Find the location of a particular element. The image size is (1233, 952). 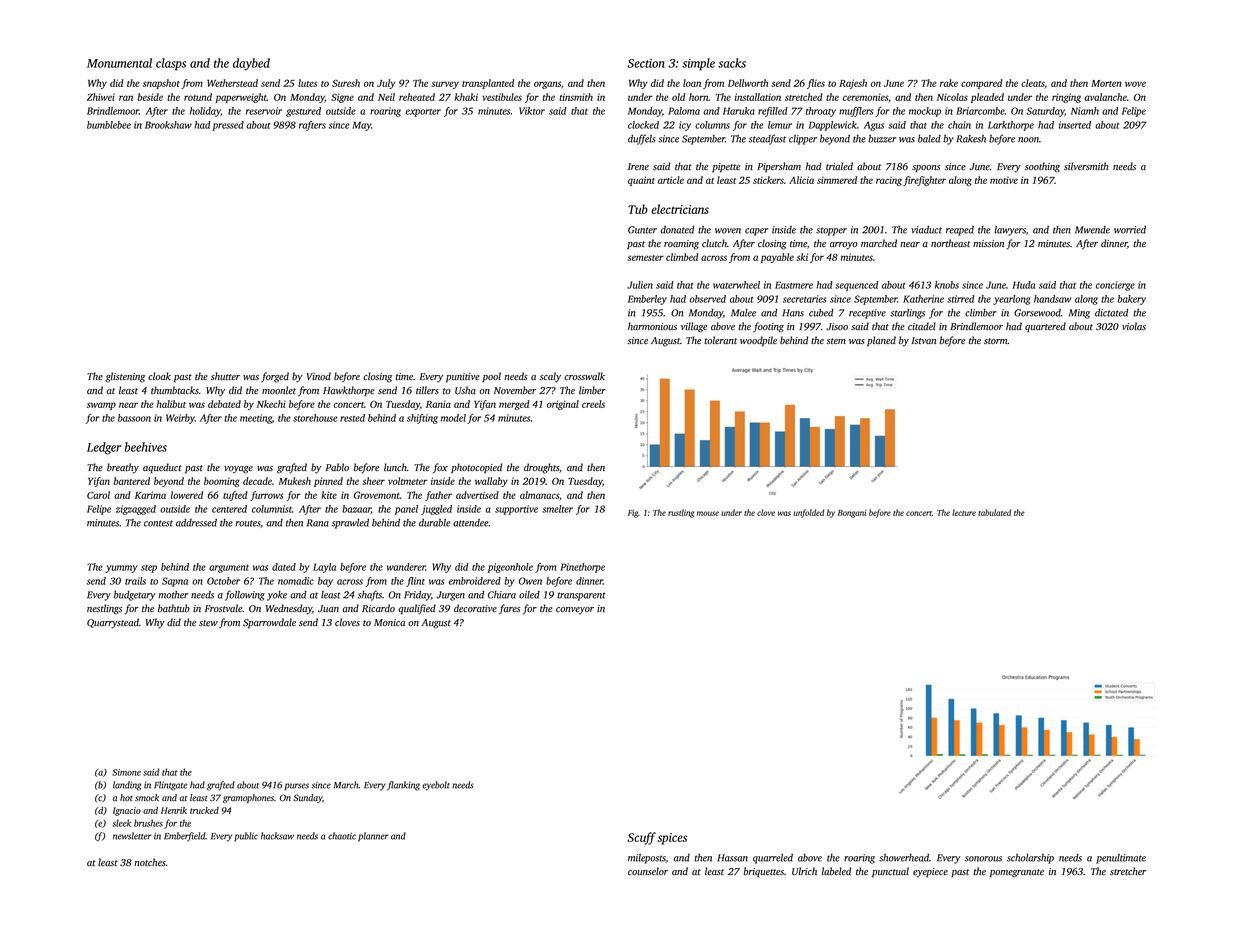

Bongani is located at coordinates (852, 514).
